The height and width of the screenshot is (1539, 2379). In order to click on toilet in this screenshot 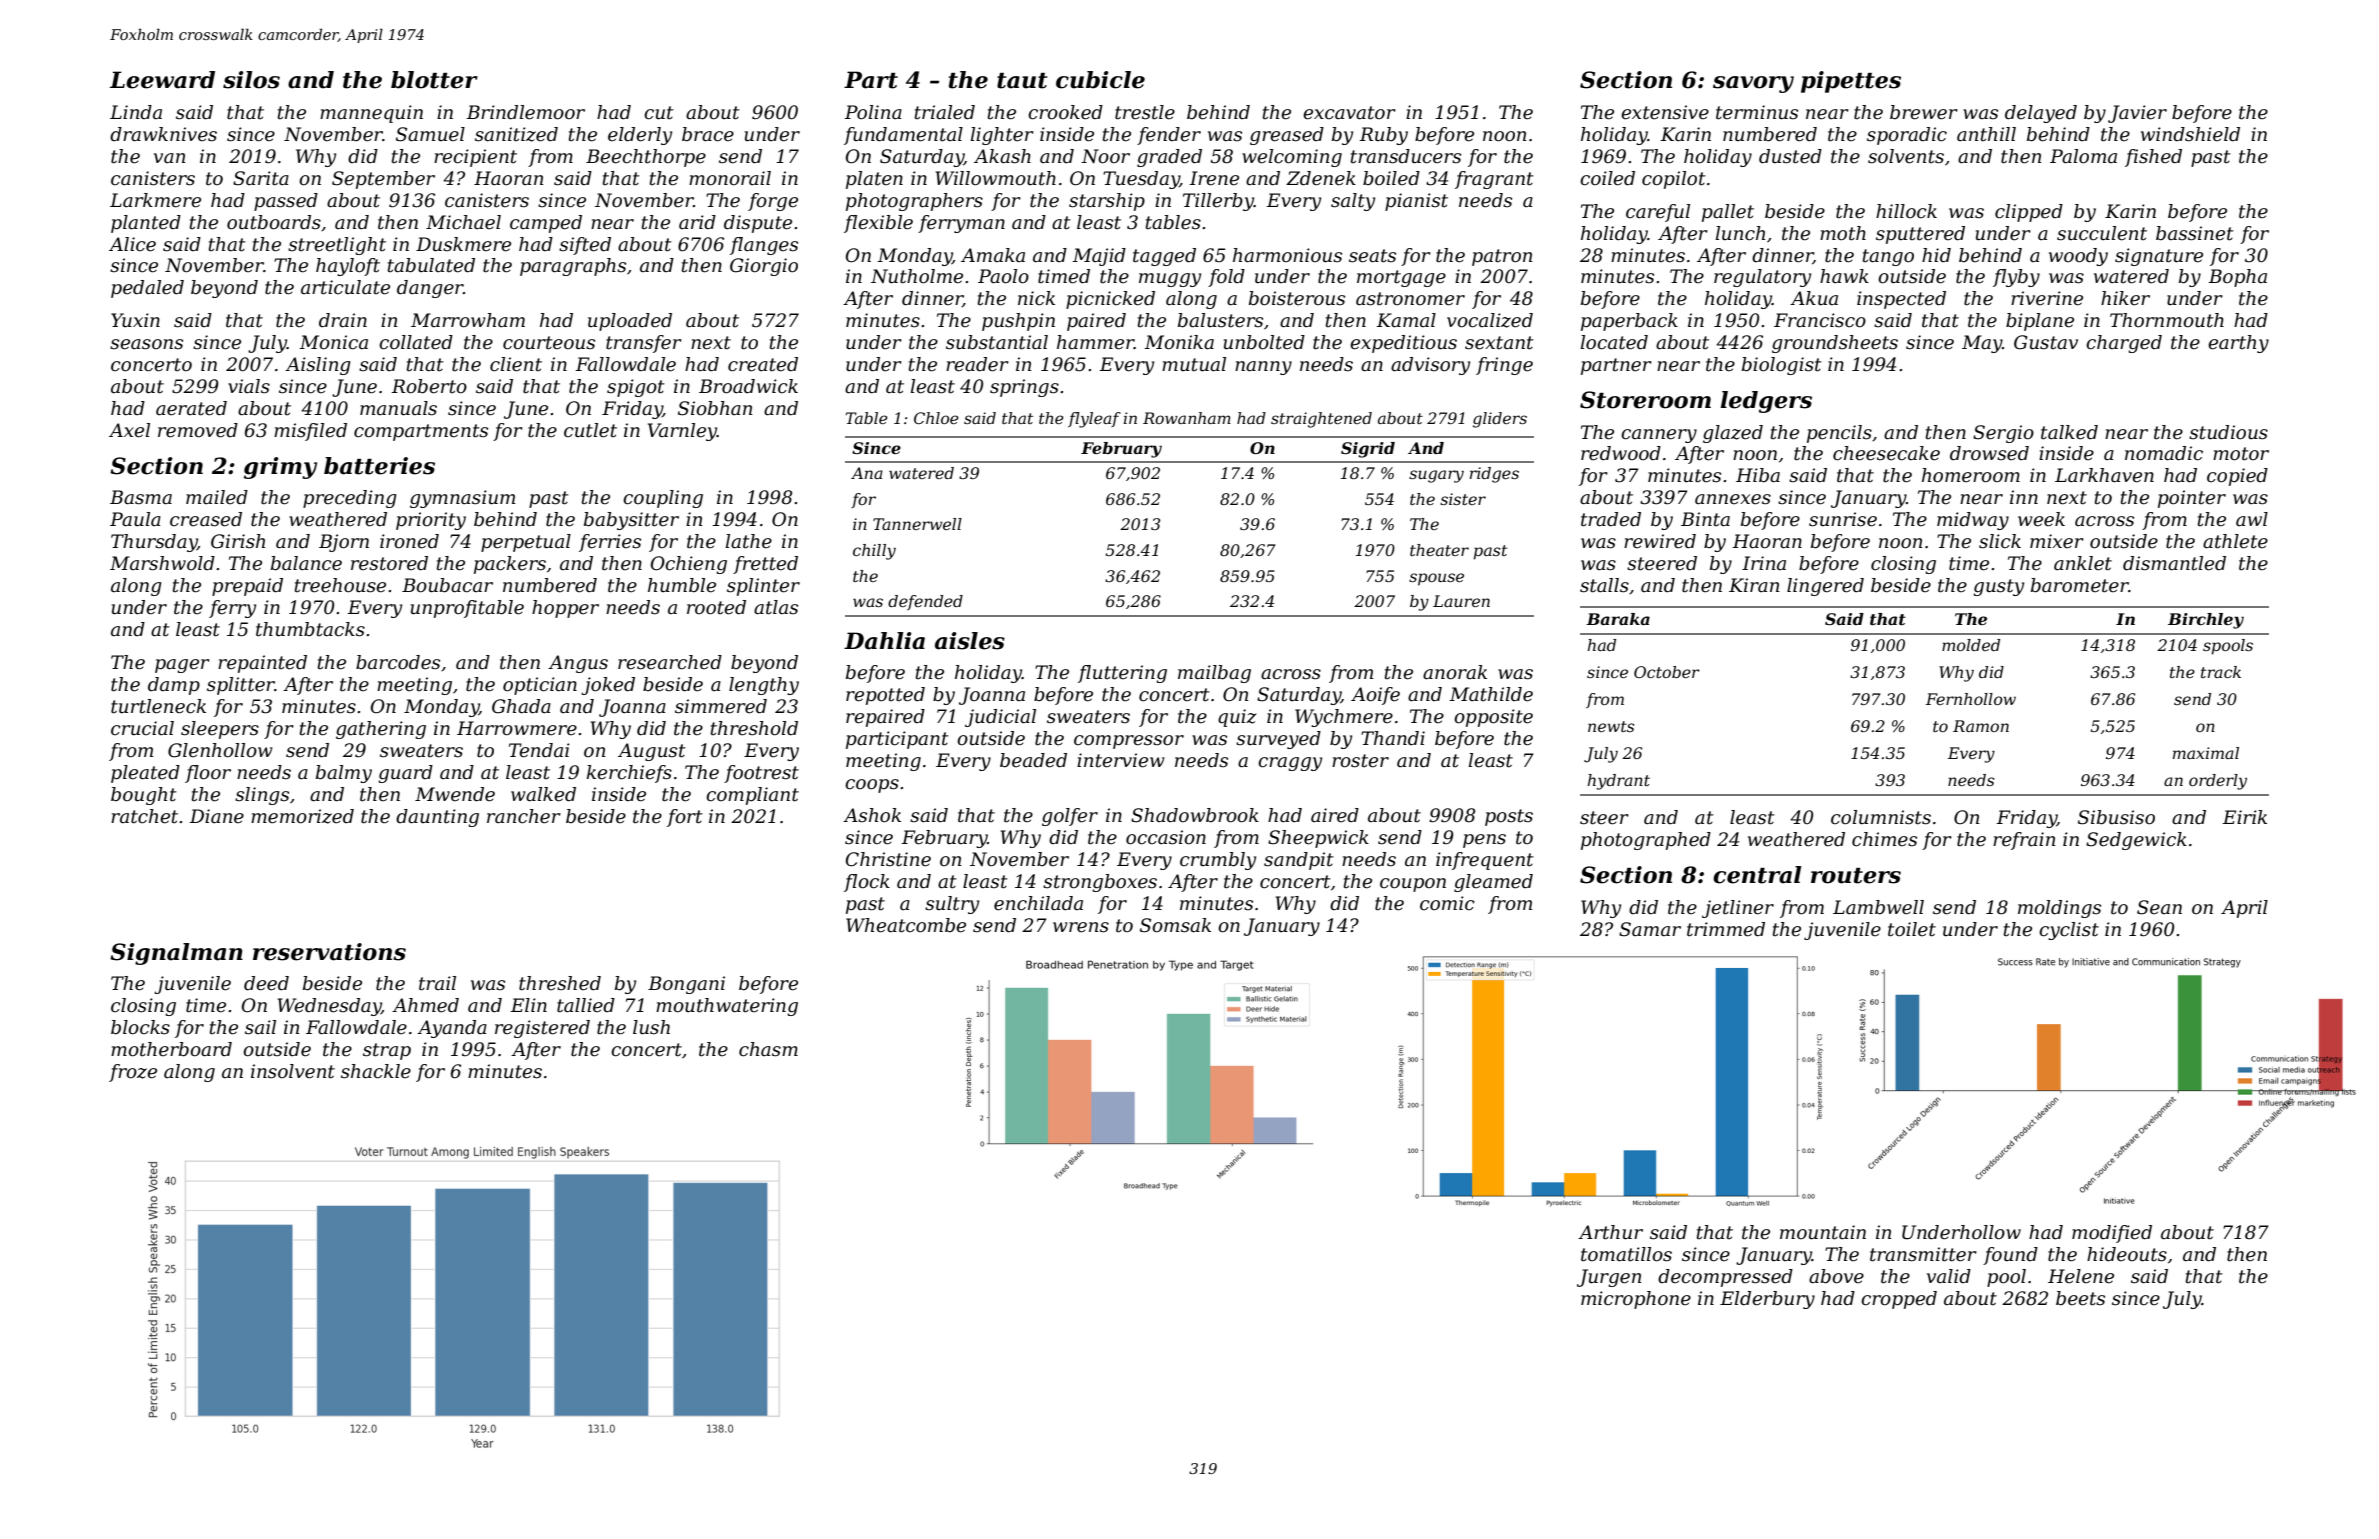, I will do `click(1912, 929)`.
